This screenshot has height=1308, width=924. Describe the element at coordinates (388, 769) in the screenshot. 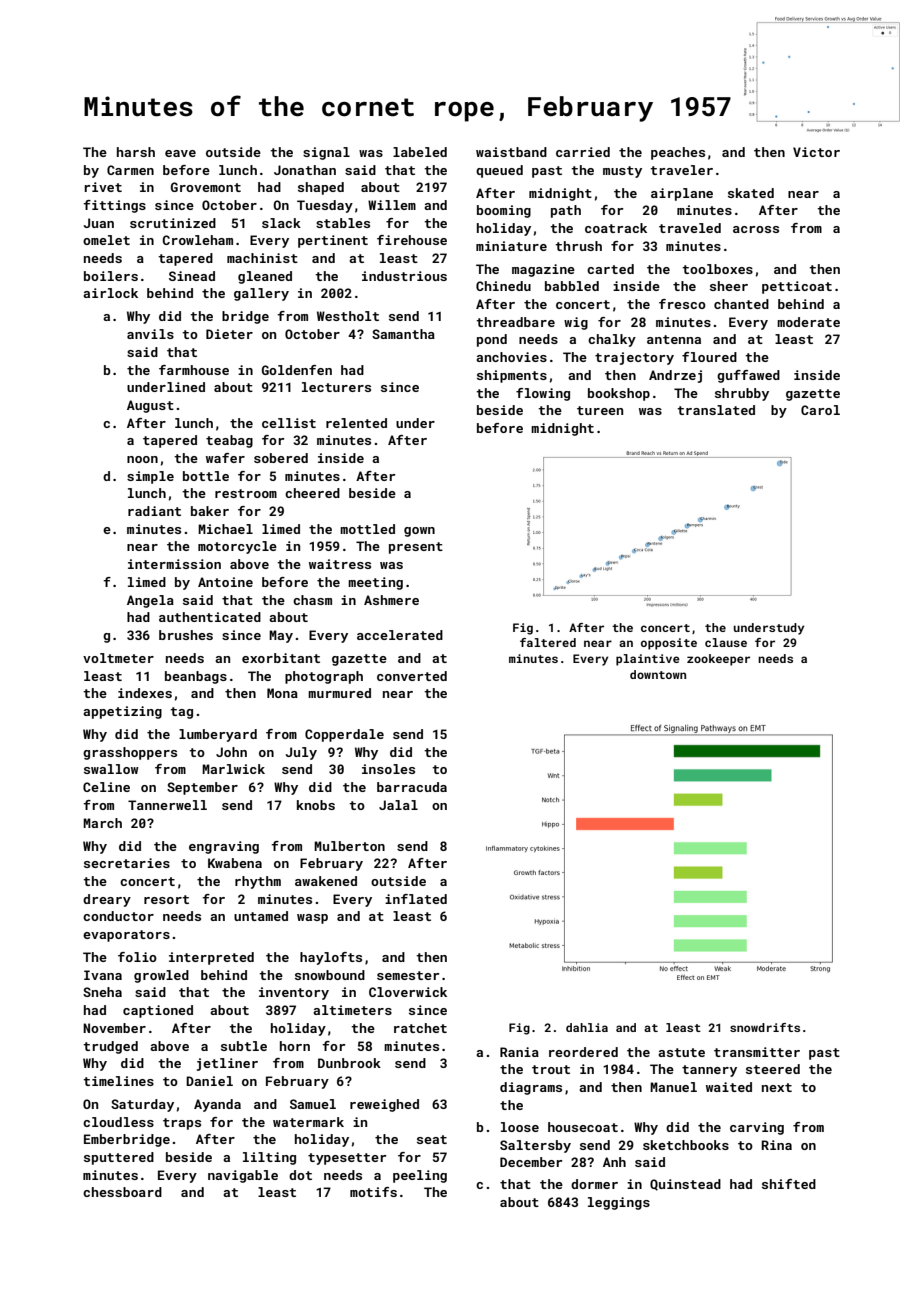

I see `insoles` at that location.
